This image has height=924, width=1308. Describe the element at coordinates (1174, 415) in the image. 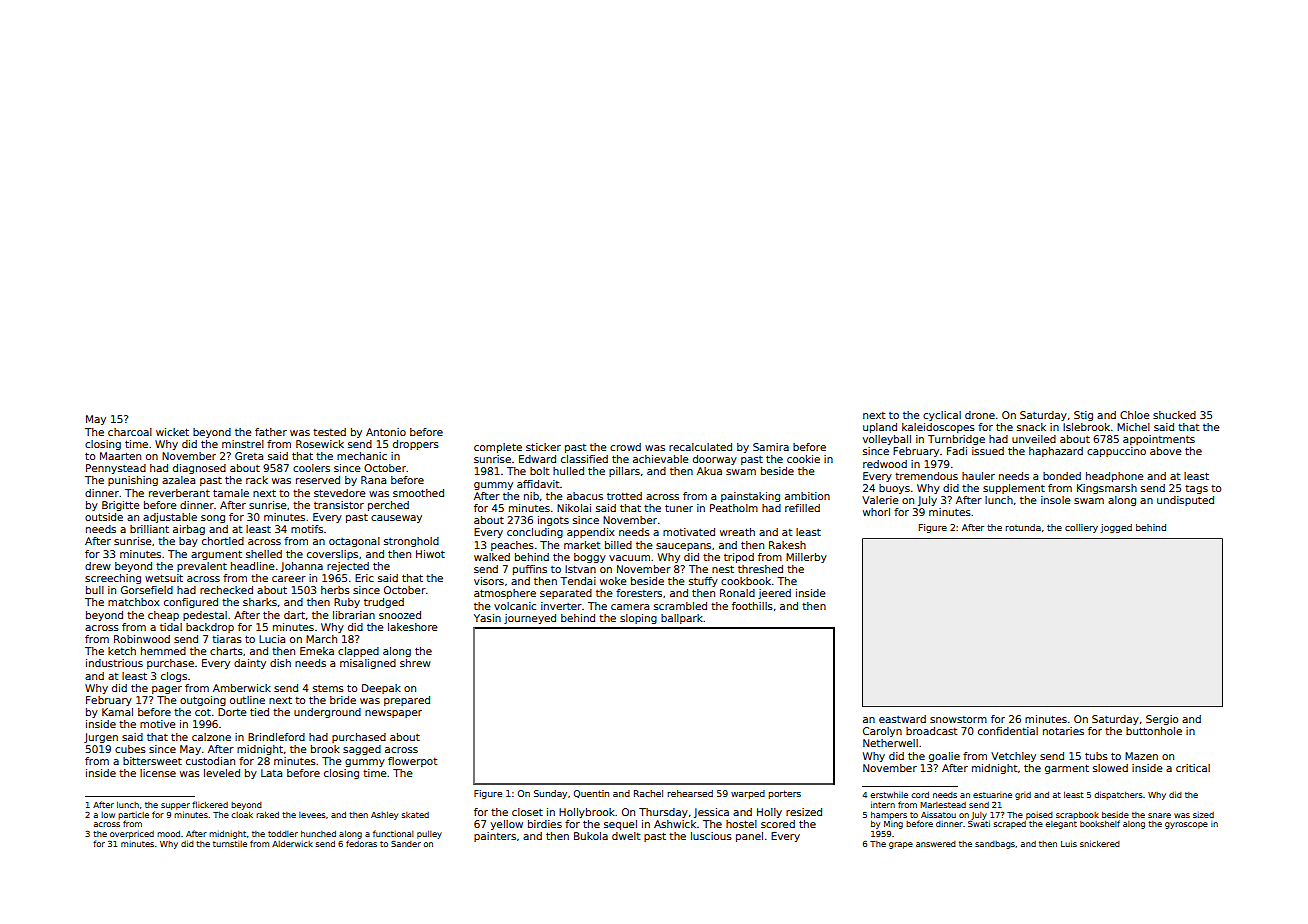

I see `shucked` at that location.
